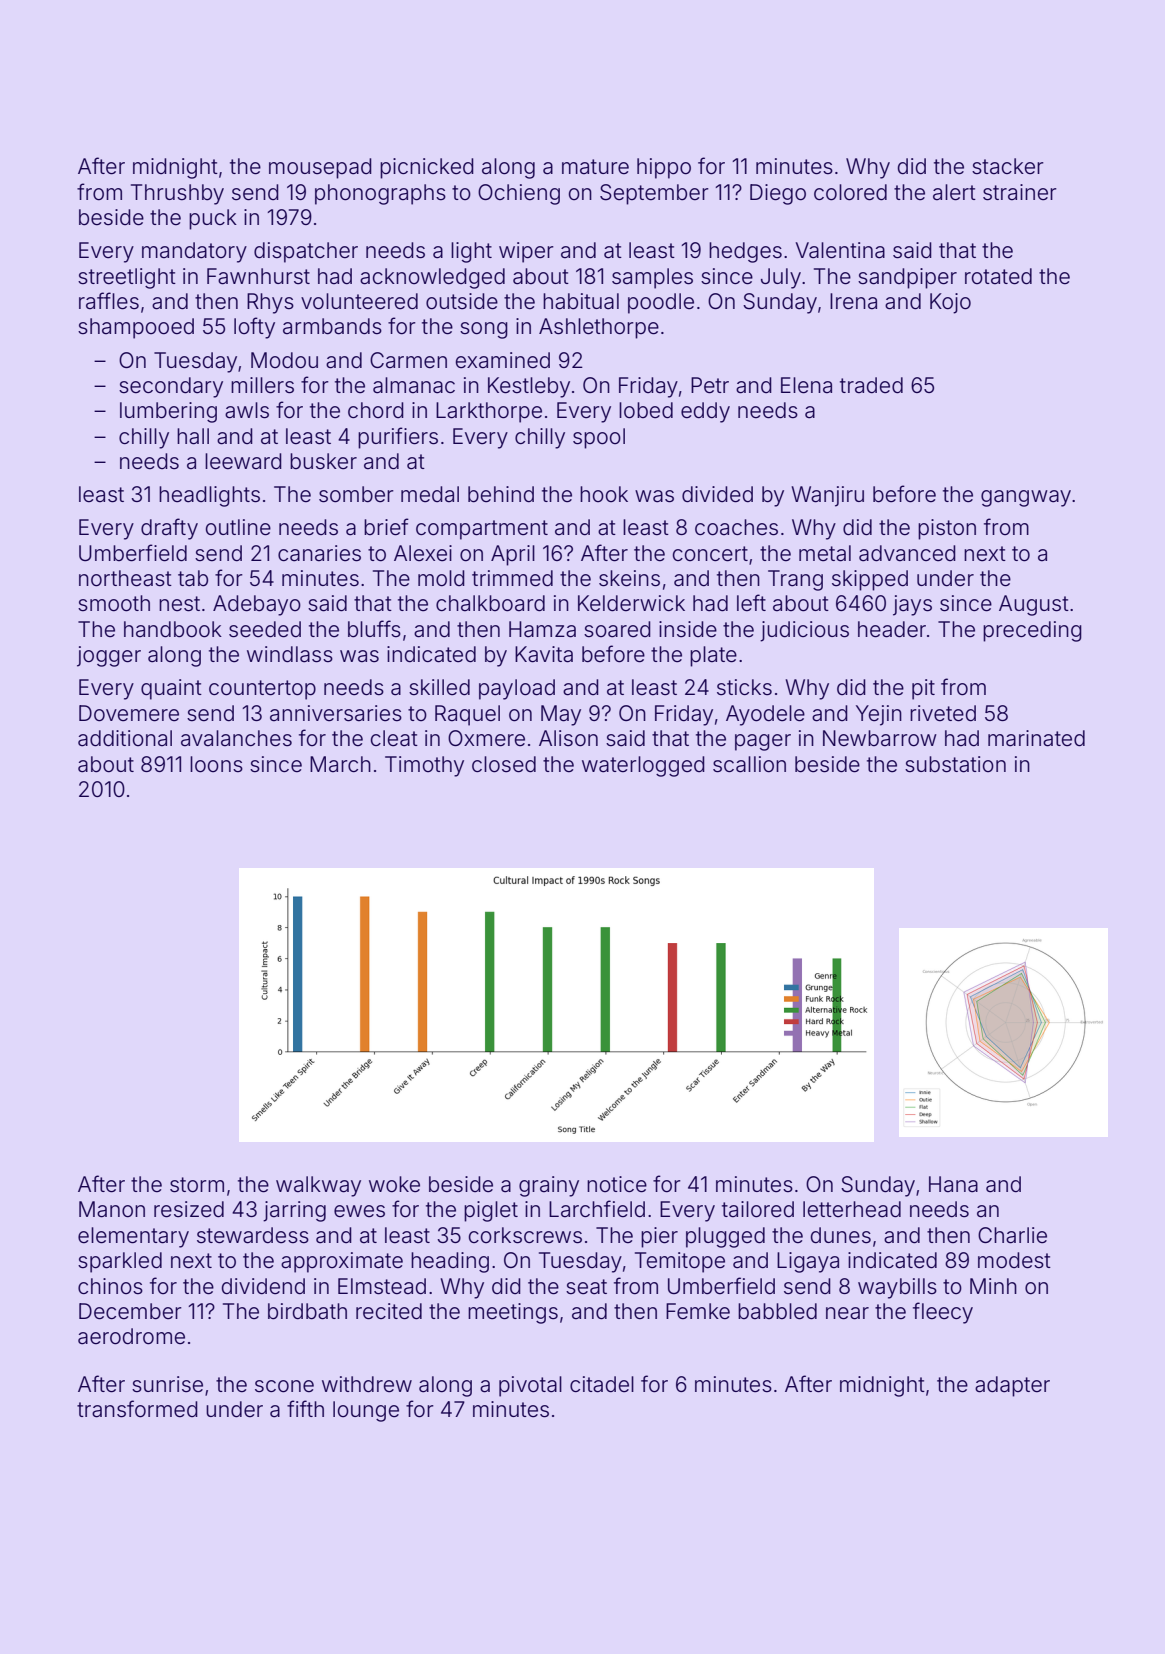  What do you see at coordinates (270, 303) in the screenshot?
I see `Rhys` at bounding box center [270, 303].
